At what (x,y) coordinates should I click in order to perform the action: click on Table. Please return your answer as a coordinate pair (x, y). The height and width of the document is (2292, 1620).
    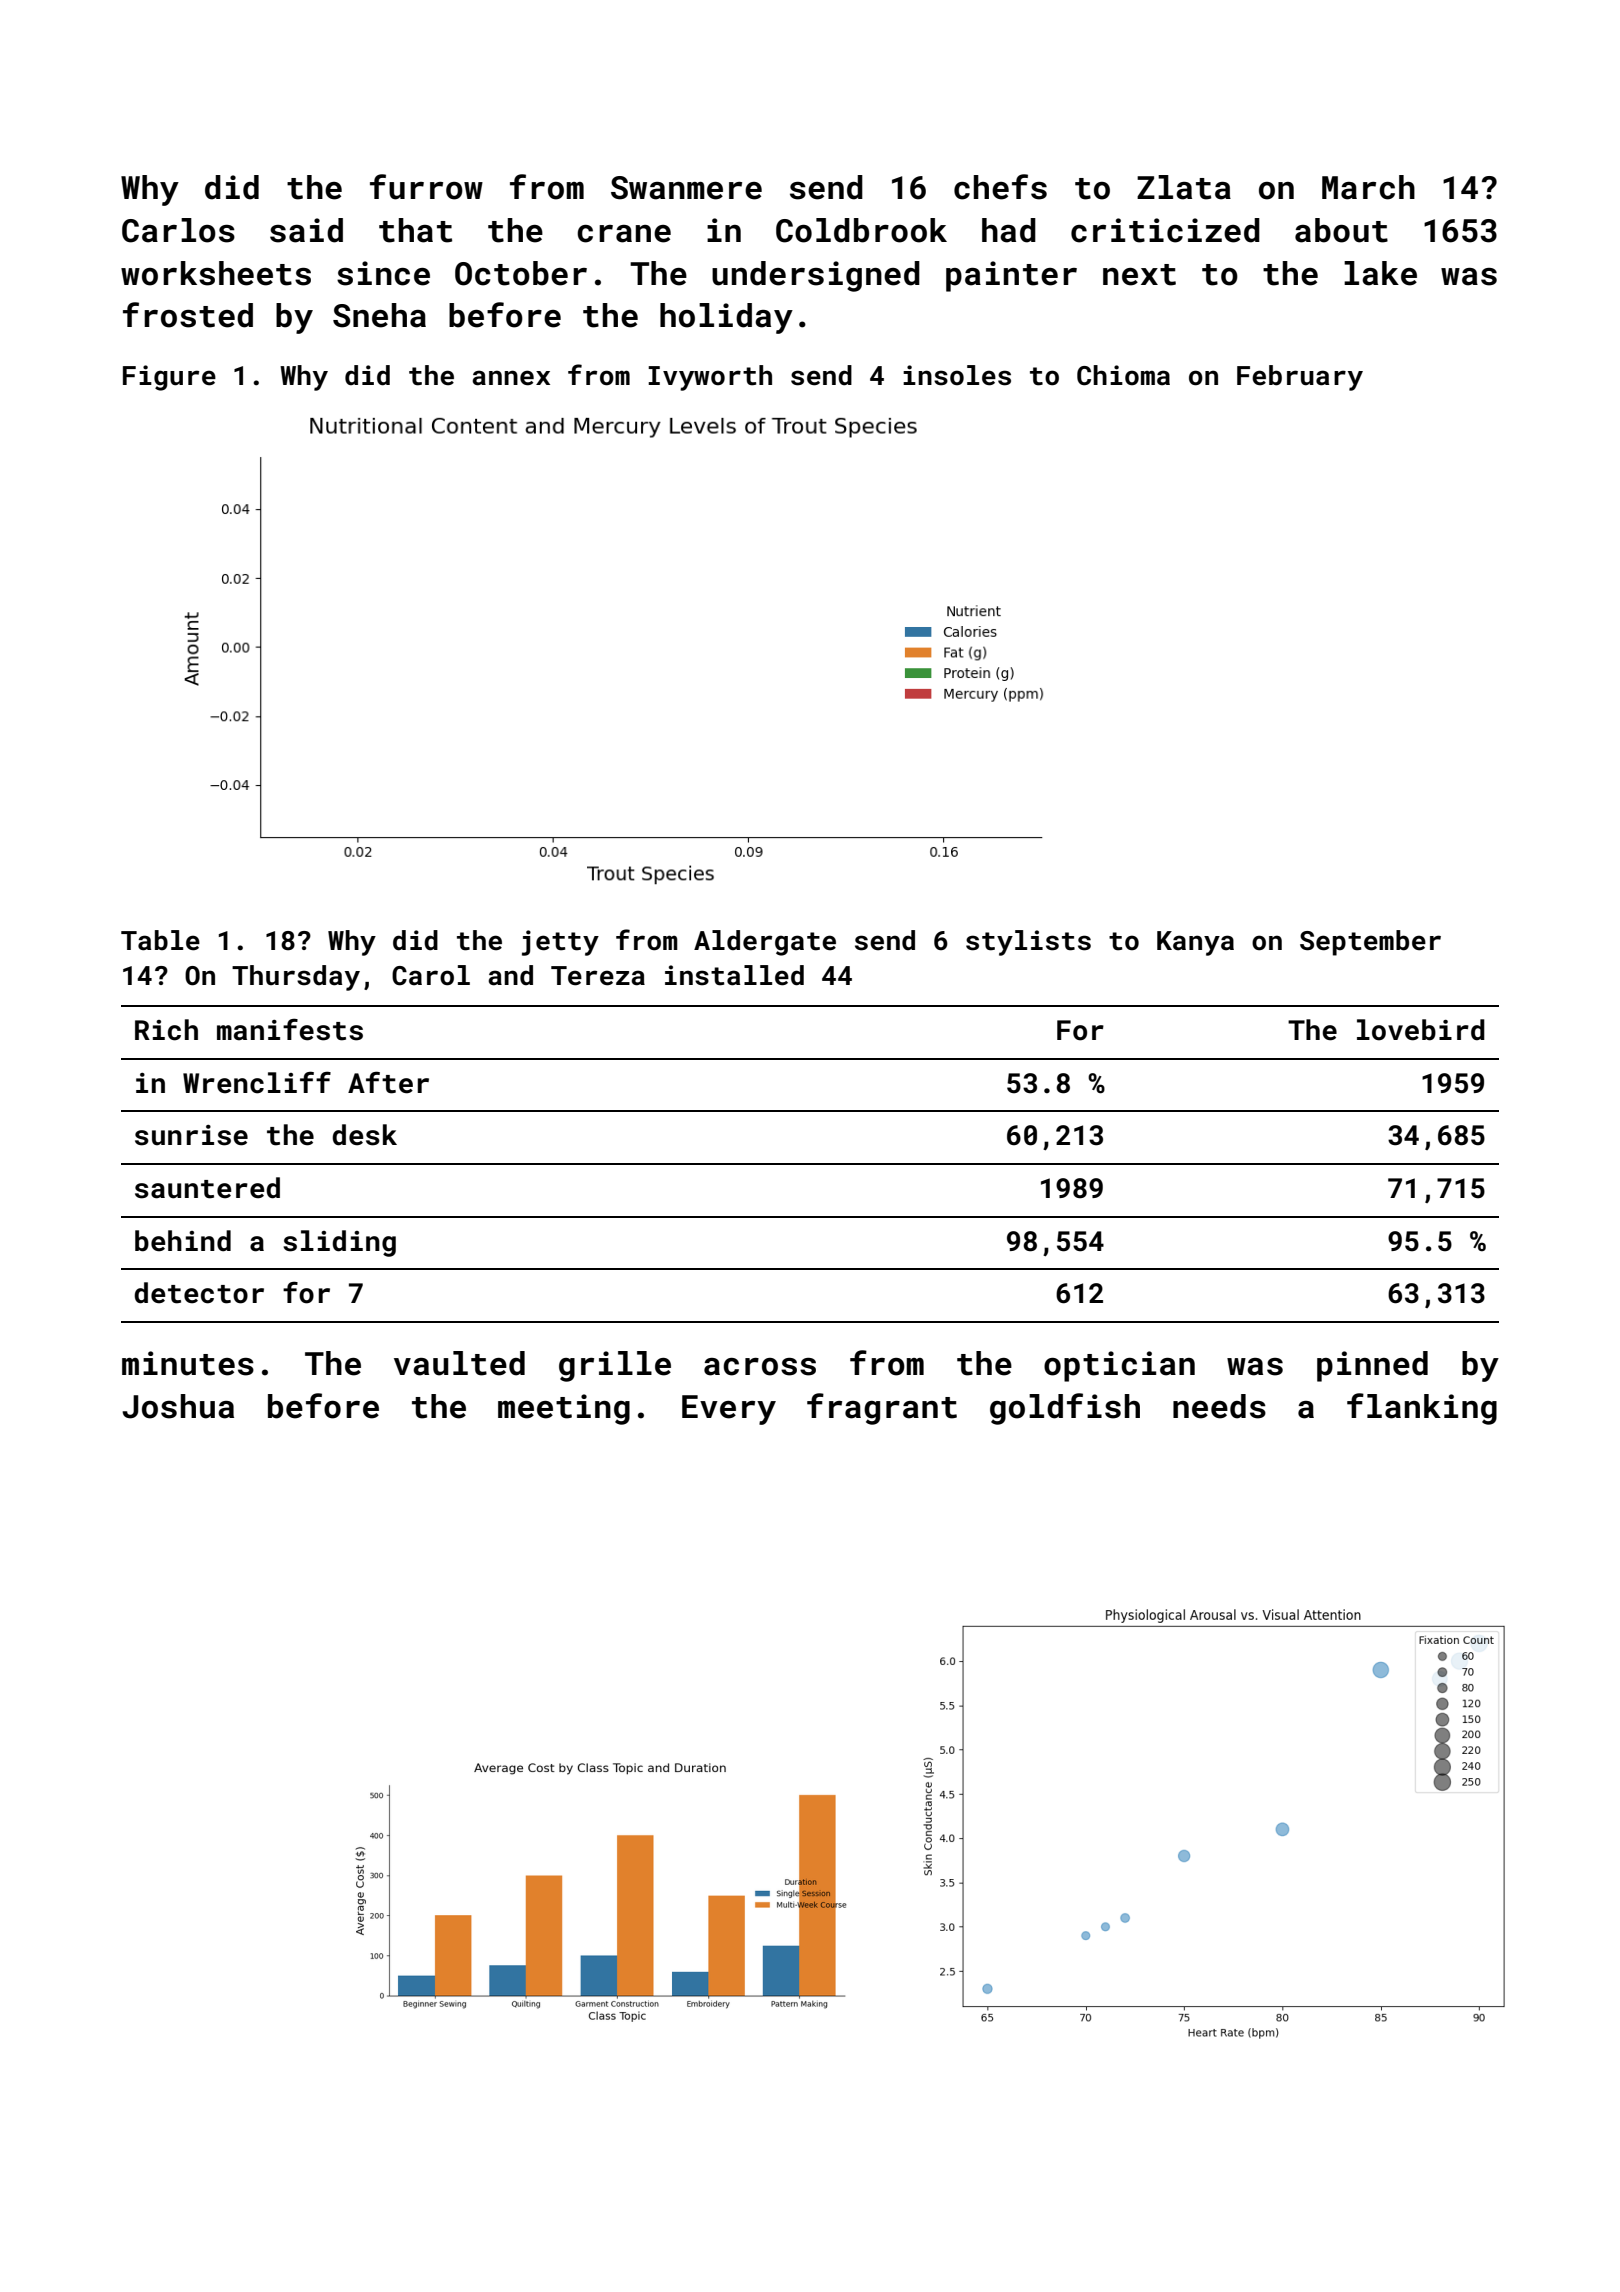
    Looking at the image, I should click on (160, 940).
